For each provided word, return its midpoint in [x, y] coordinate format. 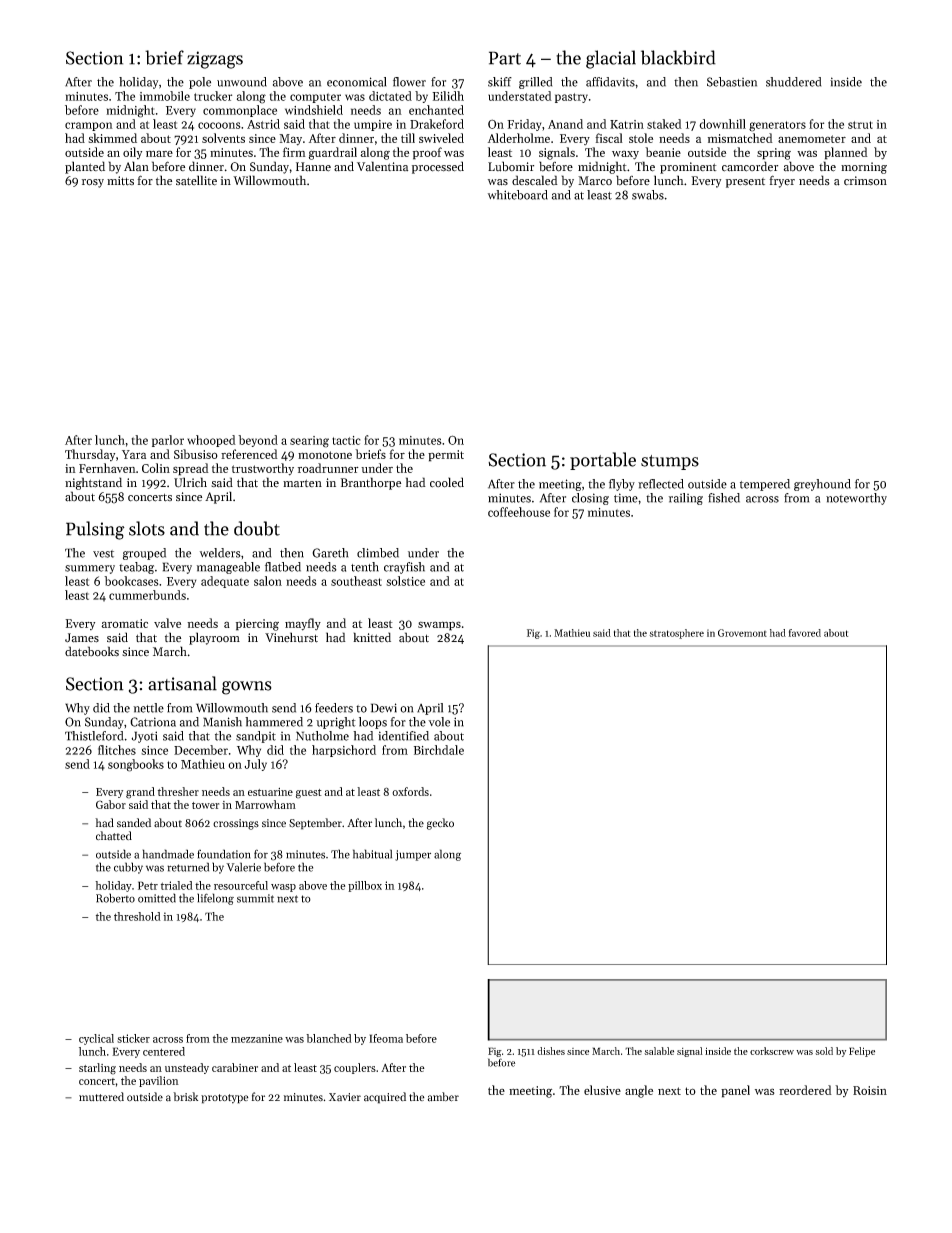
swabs [648, 195]
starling [97, 1069]
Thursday [90, 455]
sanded [134, 823]
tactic [346, 440]
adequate [225, 582]
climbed [378, 553]
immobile [165, 96]
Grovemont [742, 633]
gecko [440, 824]
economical [356, 82]
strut [860, 125]
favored [805, 633]
